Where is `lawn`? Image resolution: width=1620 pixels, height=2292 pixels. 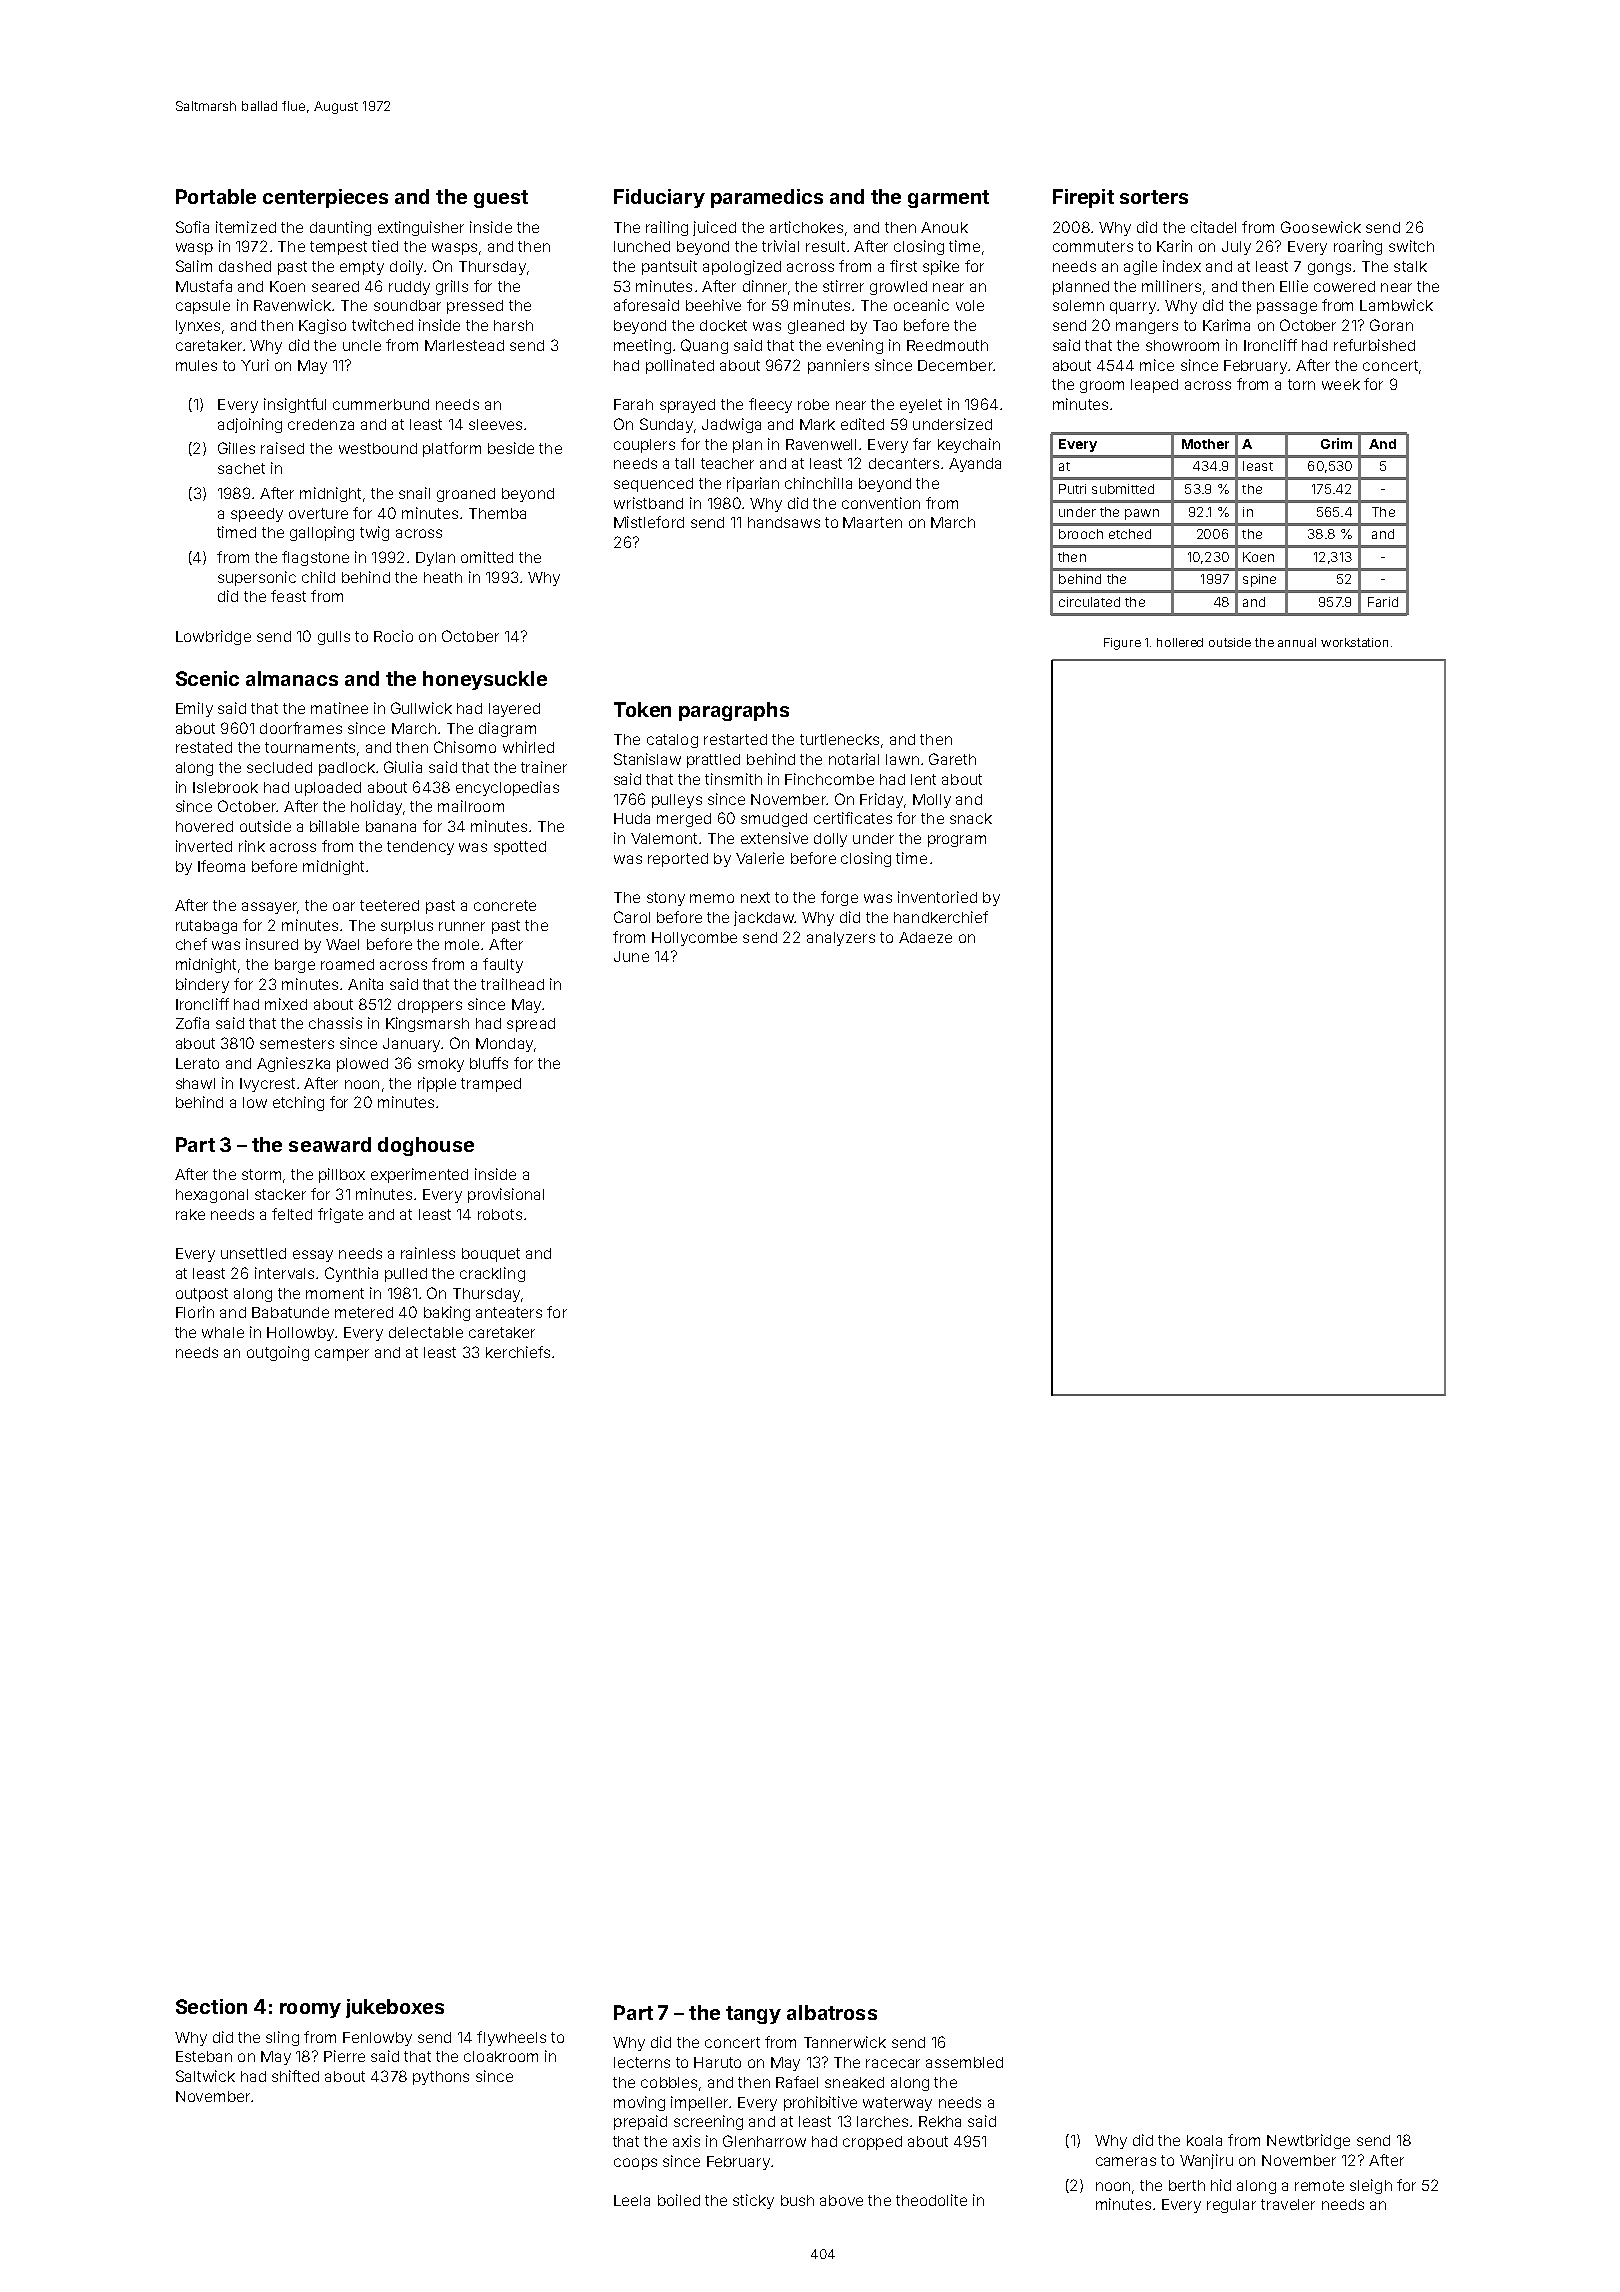 lawn is located at coordinates (902, 759).
